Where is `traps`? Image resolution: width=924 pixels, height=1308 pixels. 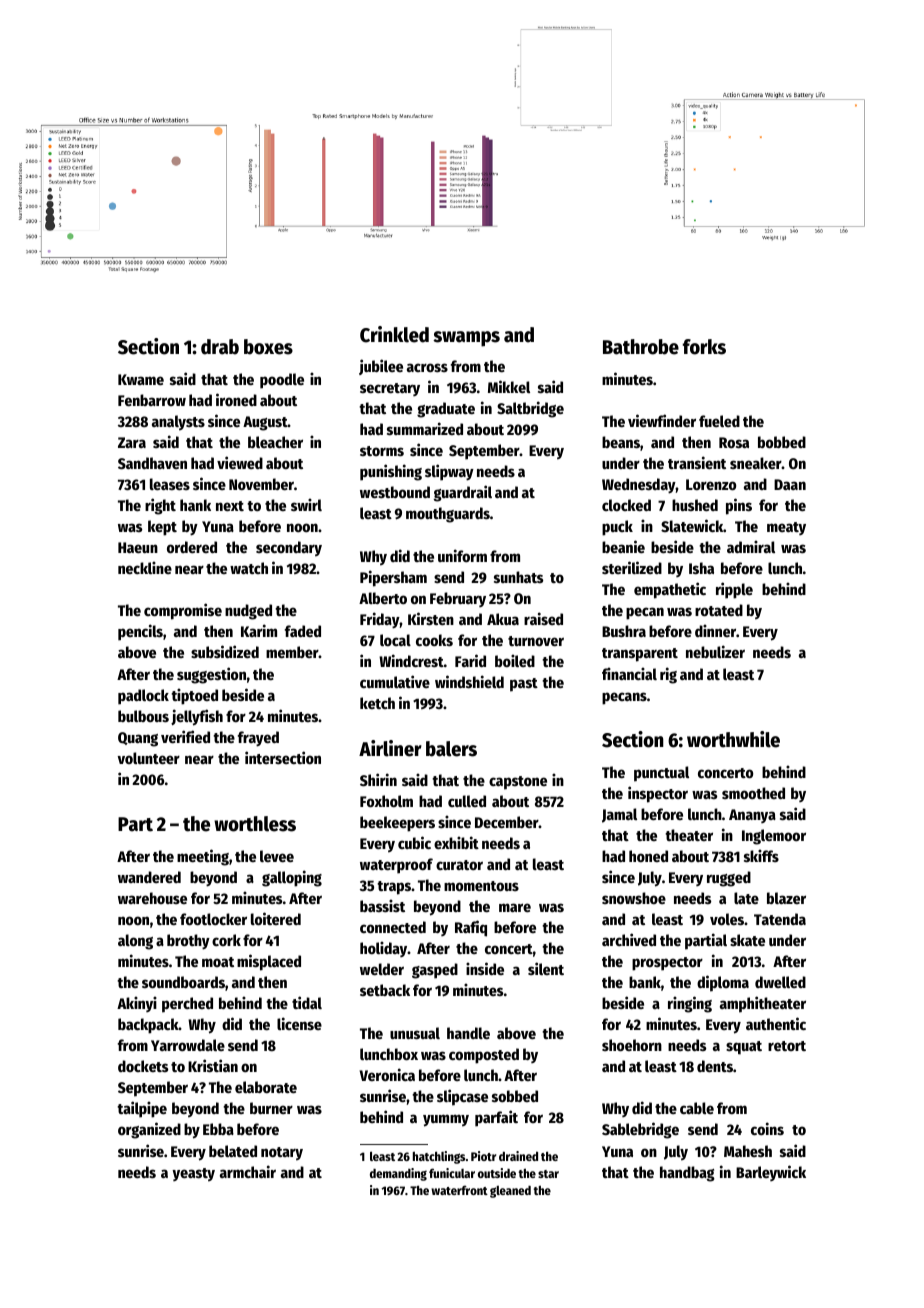 traps is located at coordinates (394, 888).
